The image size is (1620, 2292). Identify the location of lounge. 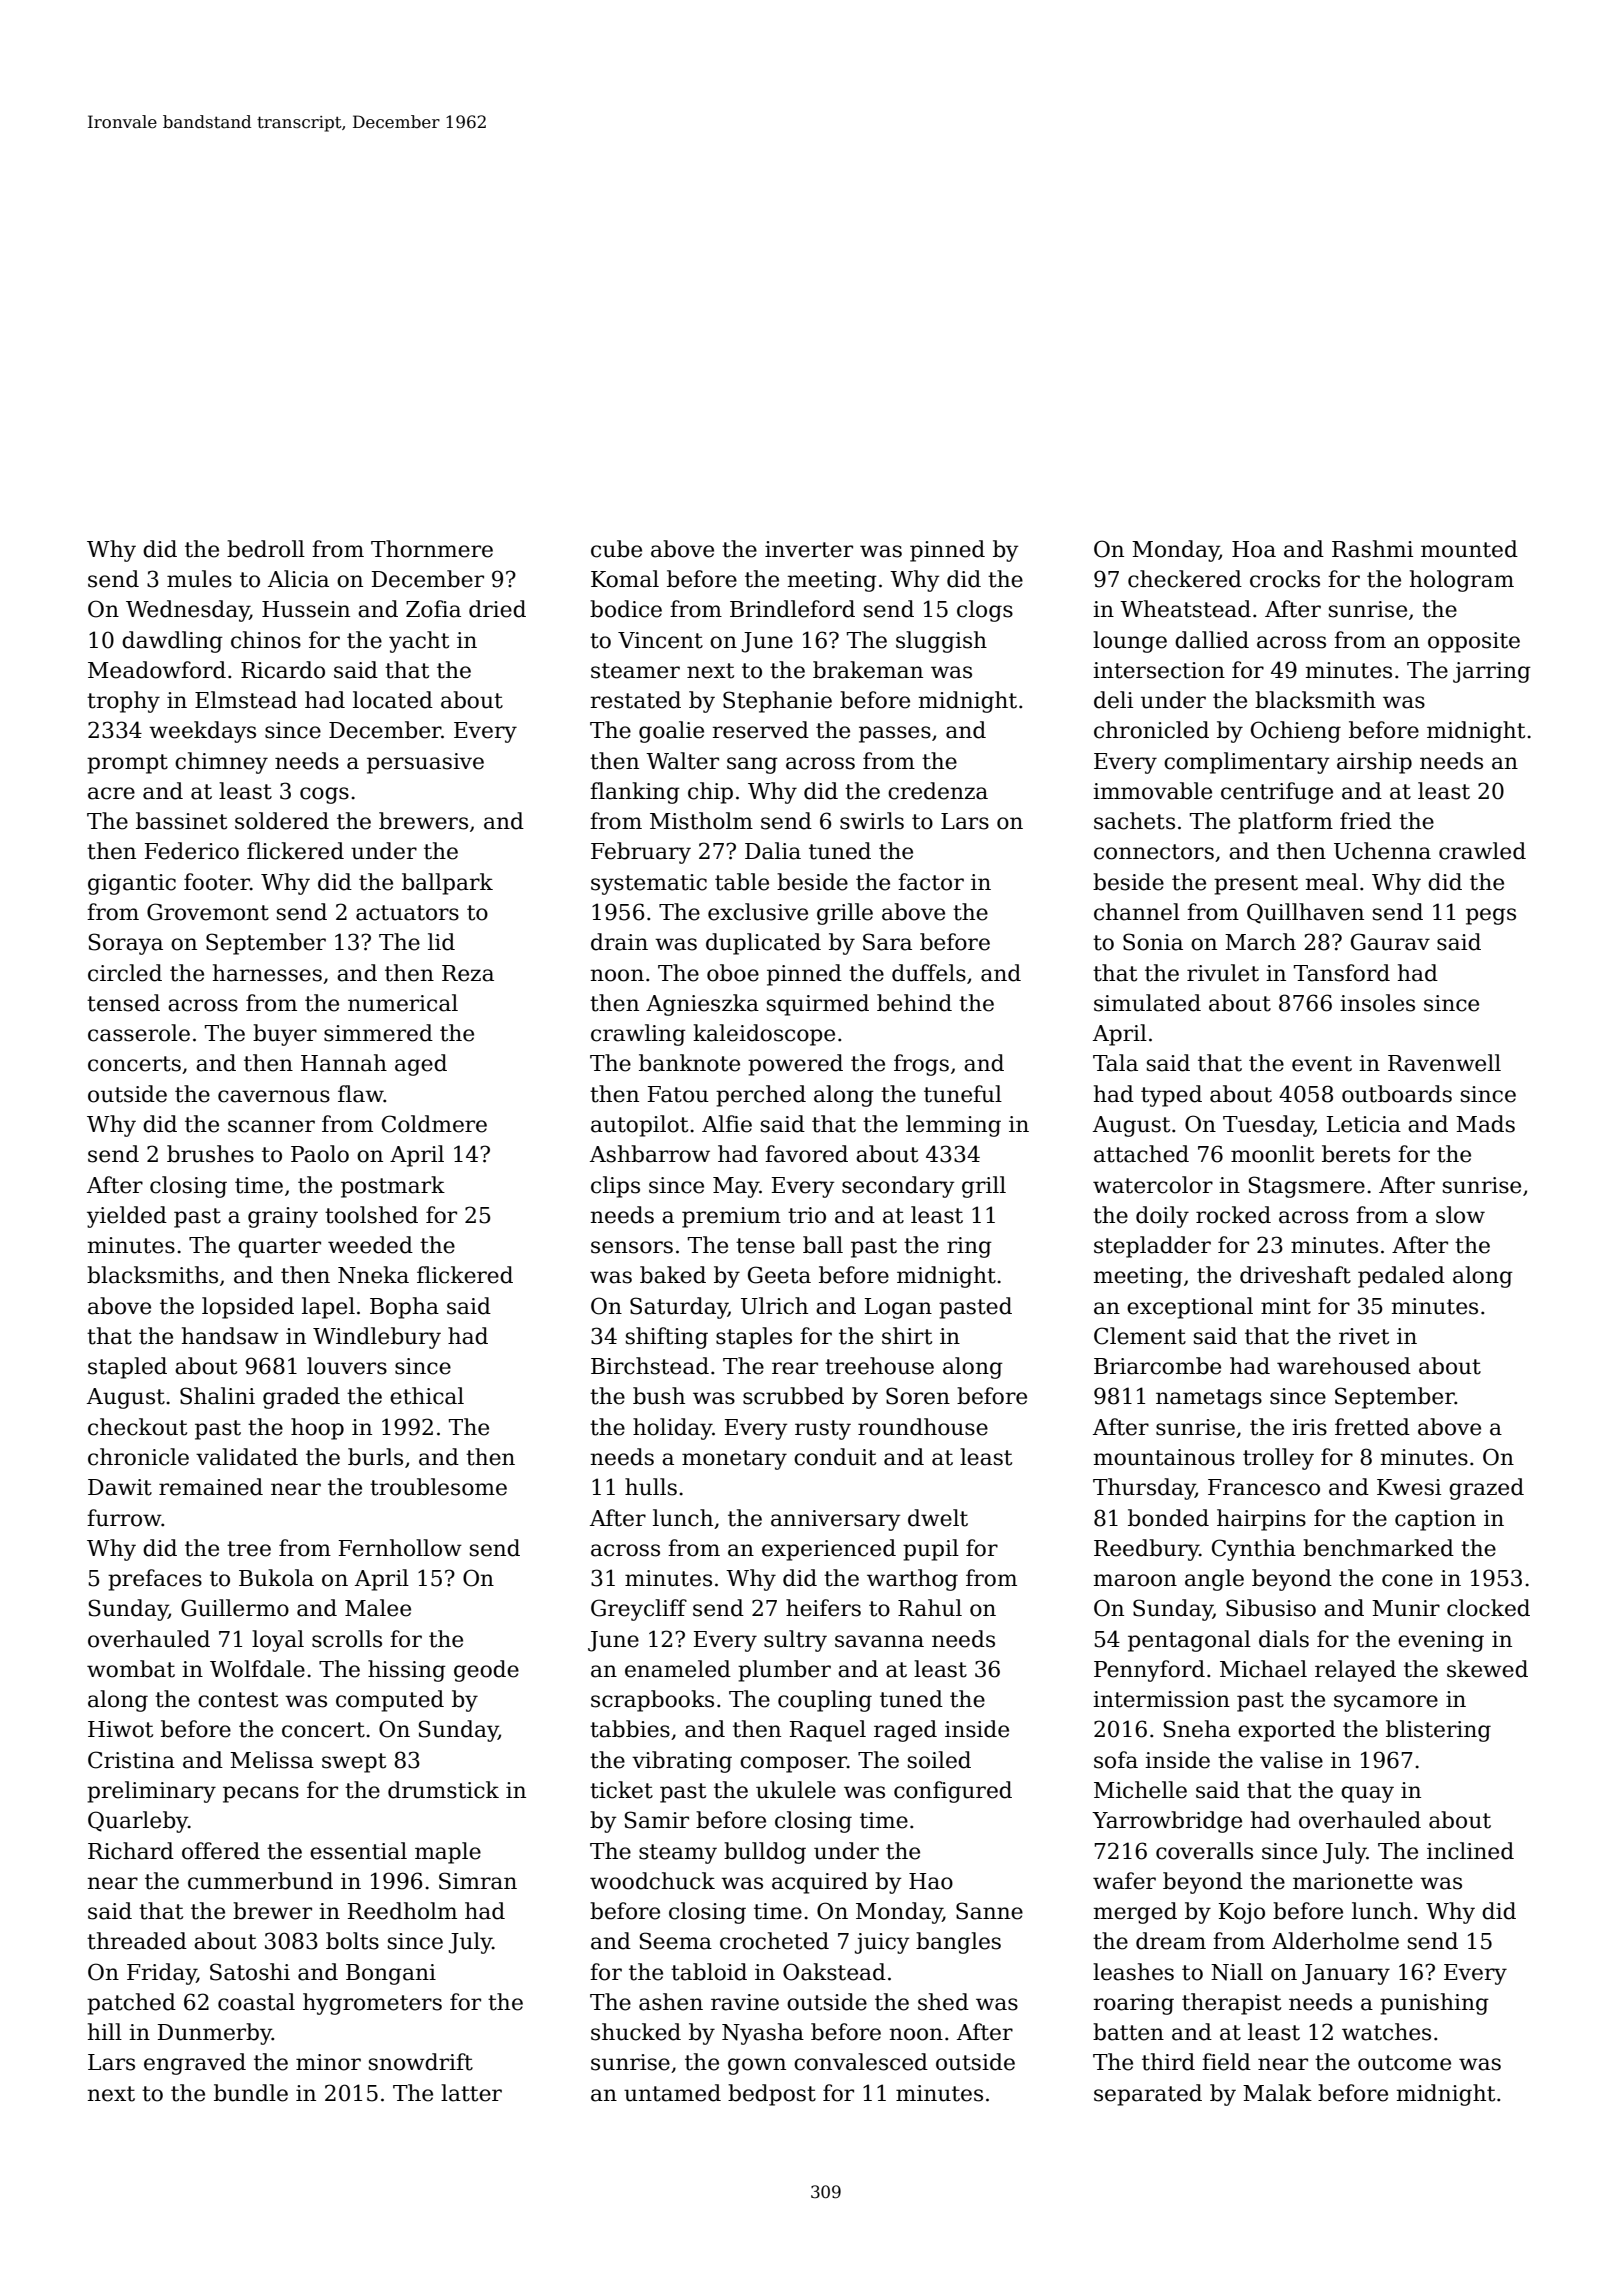
(1130, 642).
